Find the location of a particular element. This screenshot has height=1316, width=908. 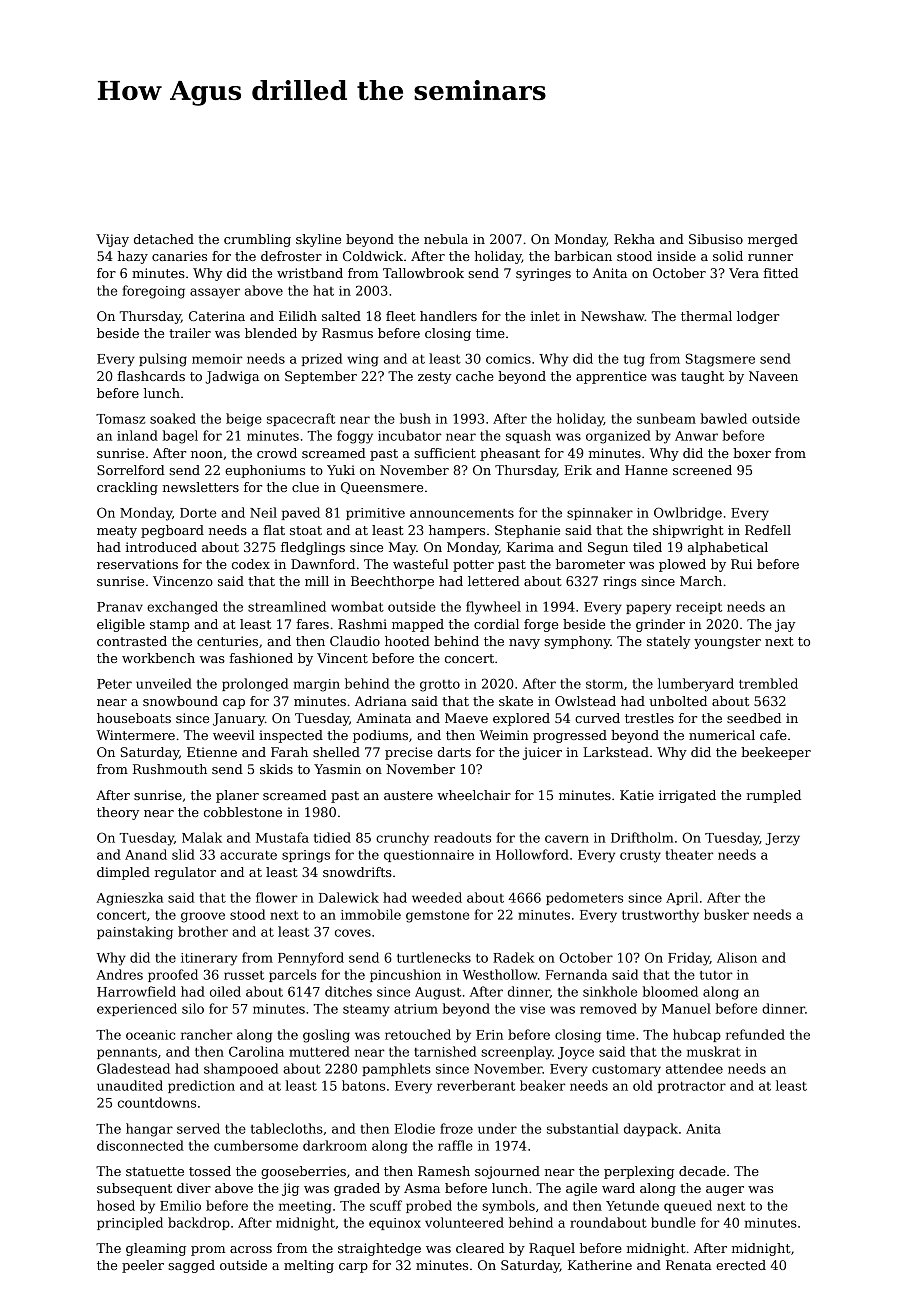

handlers is located at coordinates (448, 316).
